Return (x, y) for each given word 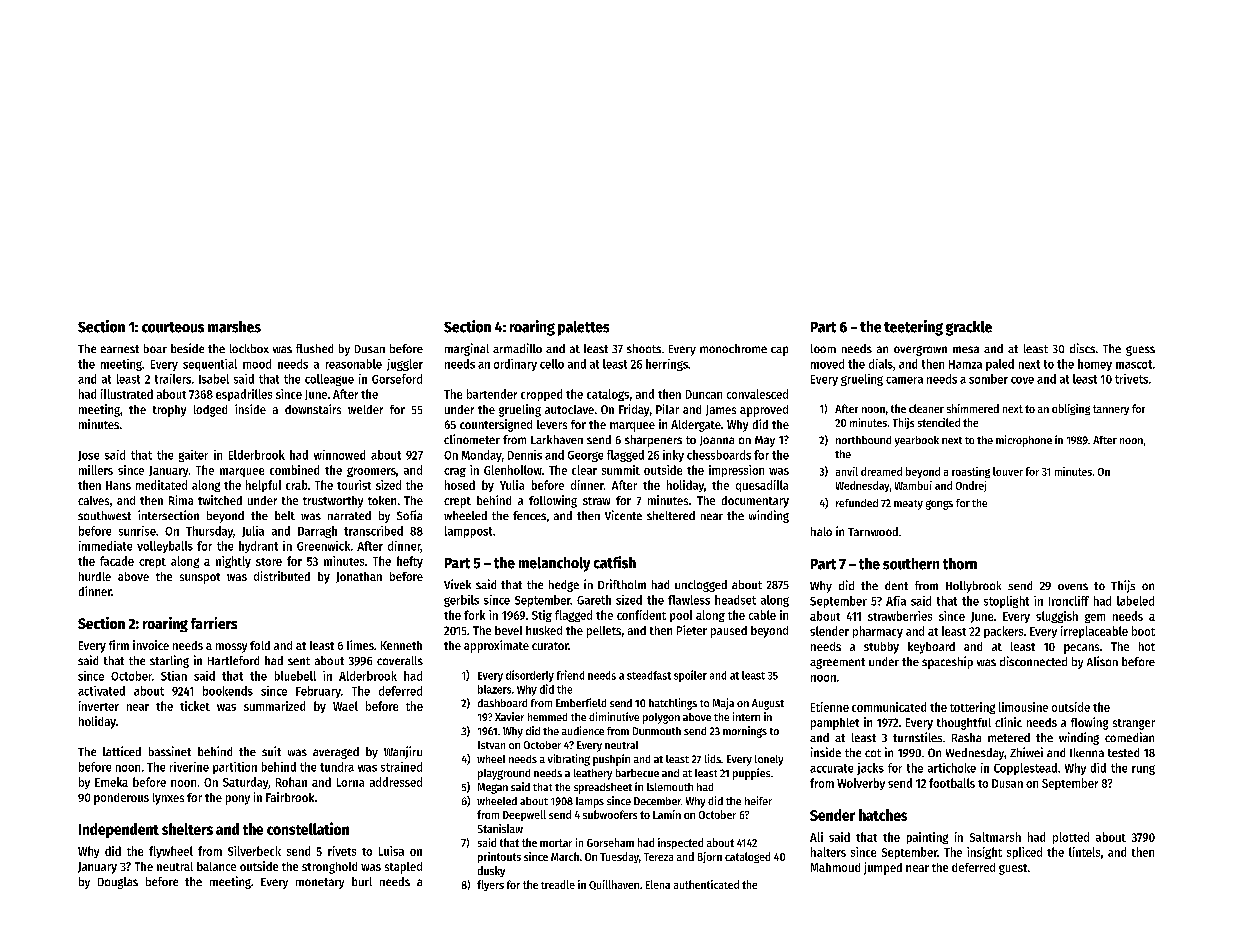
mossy (231, 648)
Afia (896, 601)
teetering (913, 328)
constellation (308, 828)
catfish (615, 562)
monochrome (733, 348)
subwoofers (610, 814)
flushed (314, 348)
